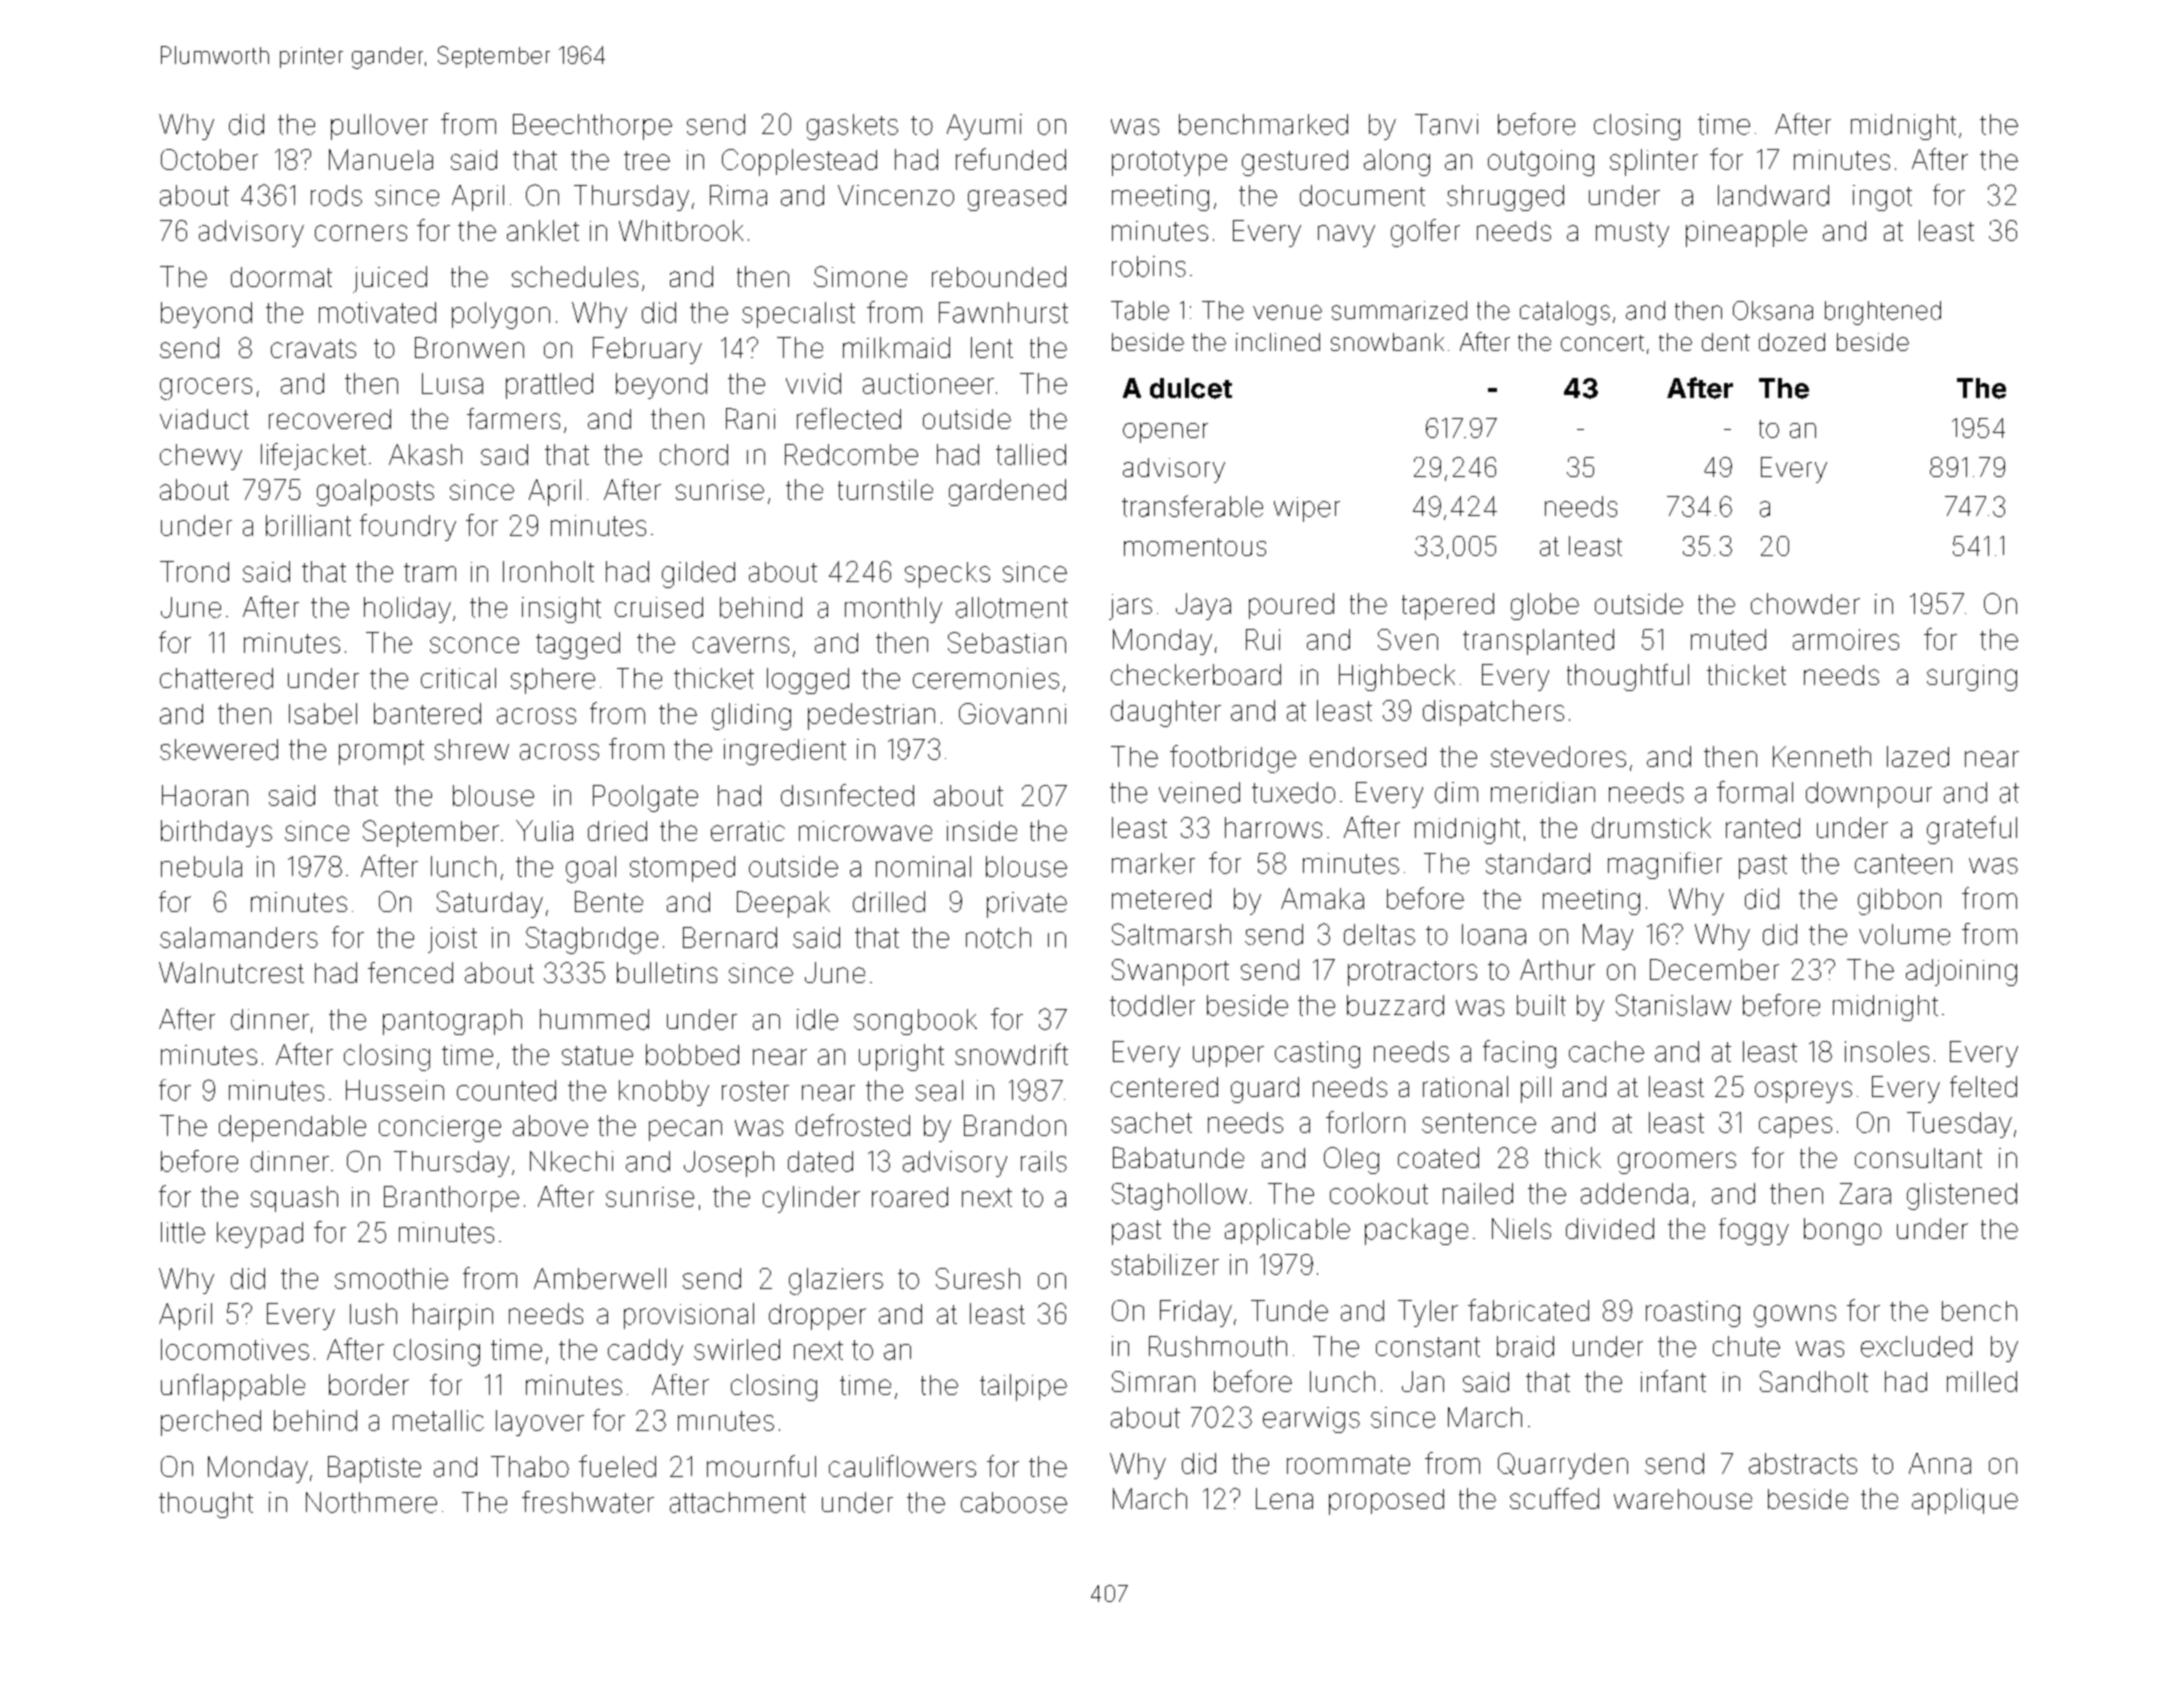 The width and height of the screenshot is (2178, 1683). I want to click on brightened, so click(1883, 313).
